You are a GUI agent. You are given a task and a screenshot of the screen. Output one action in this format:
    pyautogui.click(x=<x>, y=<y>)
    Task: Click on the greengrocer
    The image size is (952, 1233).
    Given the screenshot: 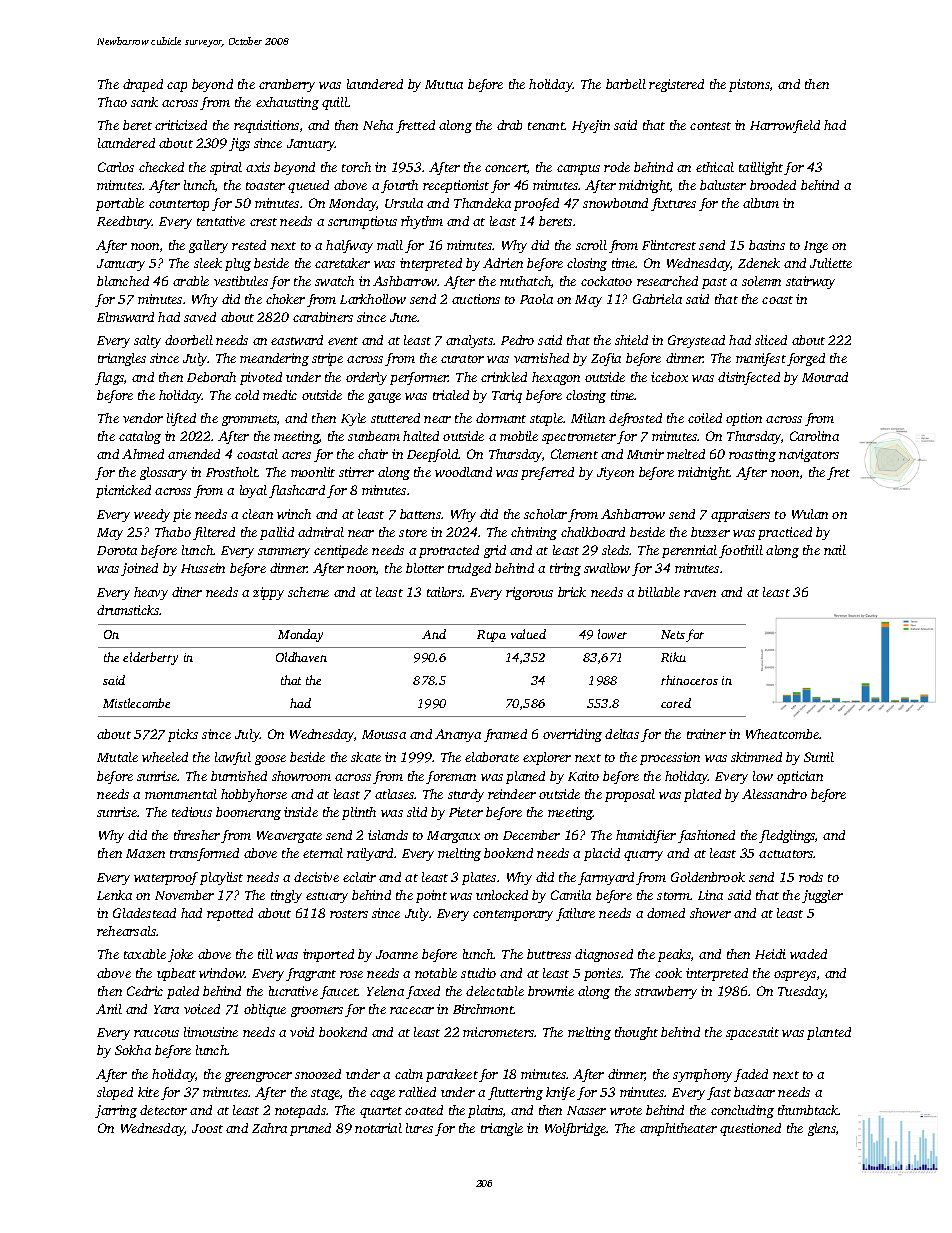 What is the action you would take?
    pyautogui.click(x=258, y=1077)
